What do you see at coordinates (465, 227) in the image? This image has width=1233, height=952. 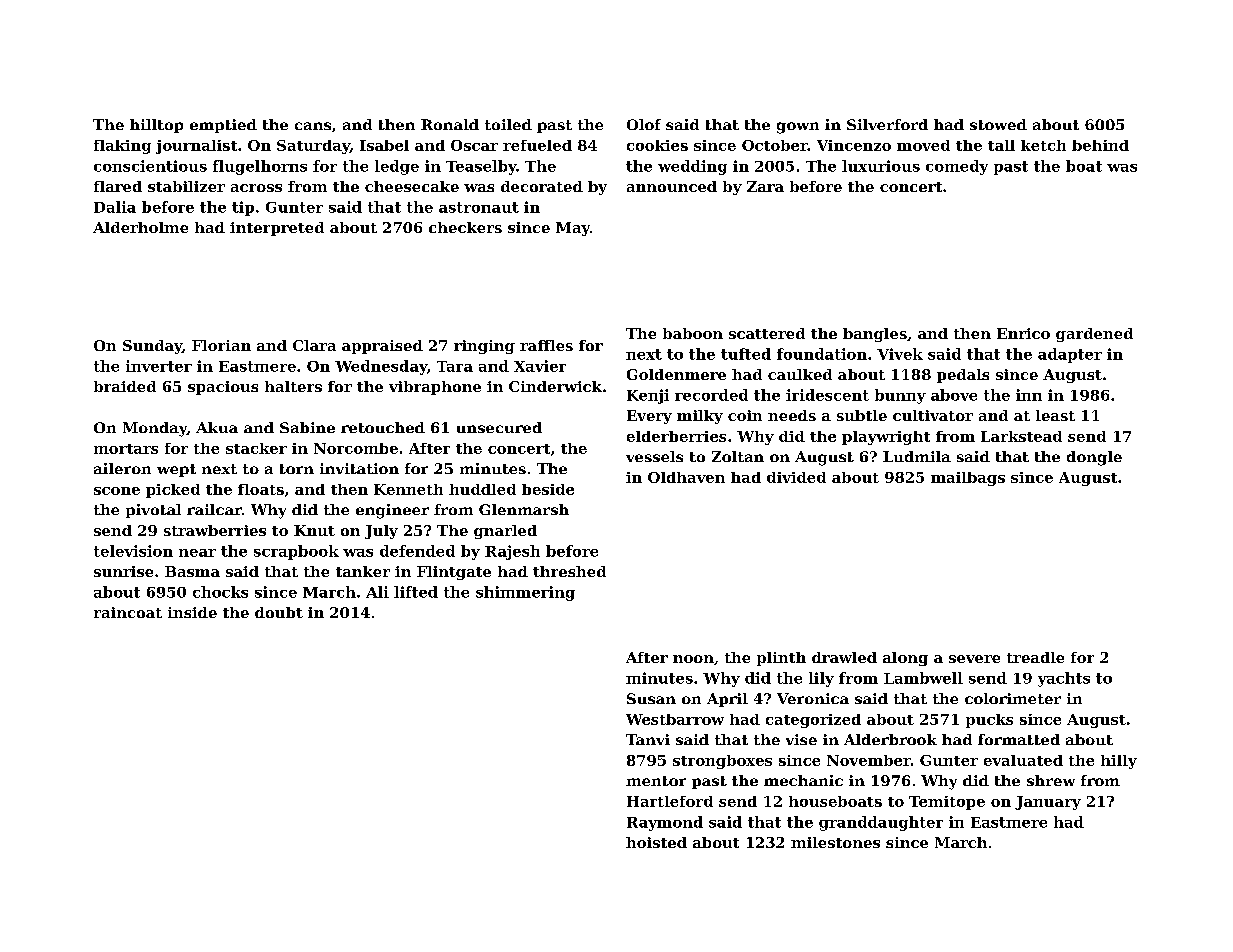 I see `checkers` at bounding box center [465, 227].
